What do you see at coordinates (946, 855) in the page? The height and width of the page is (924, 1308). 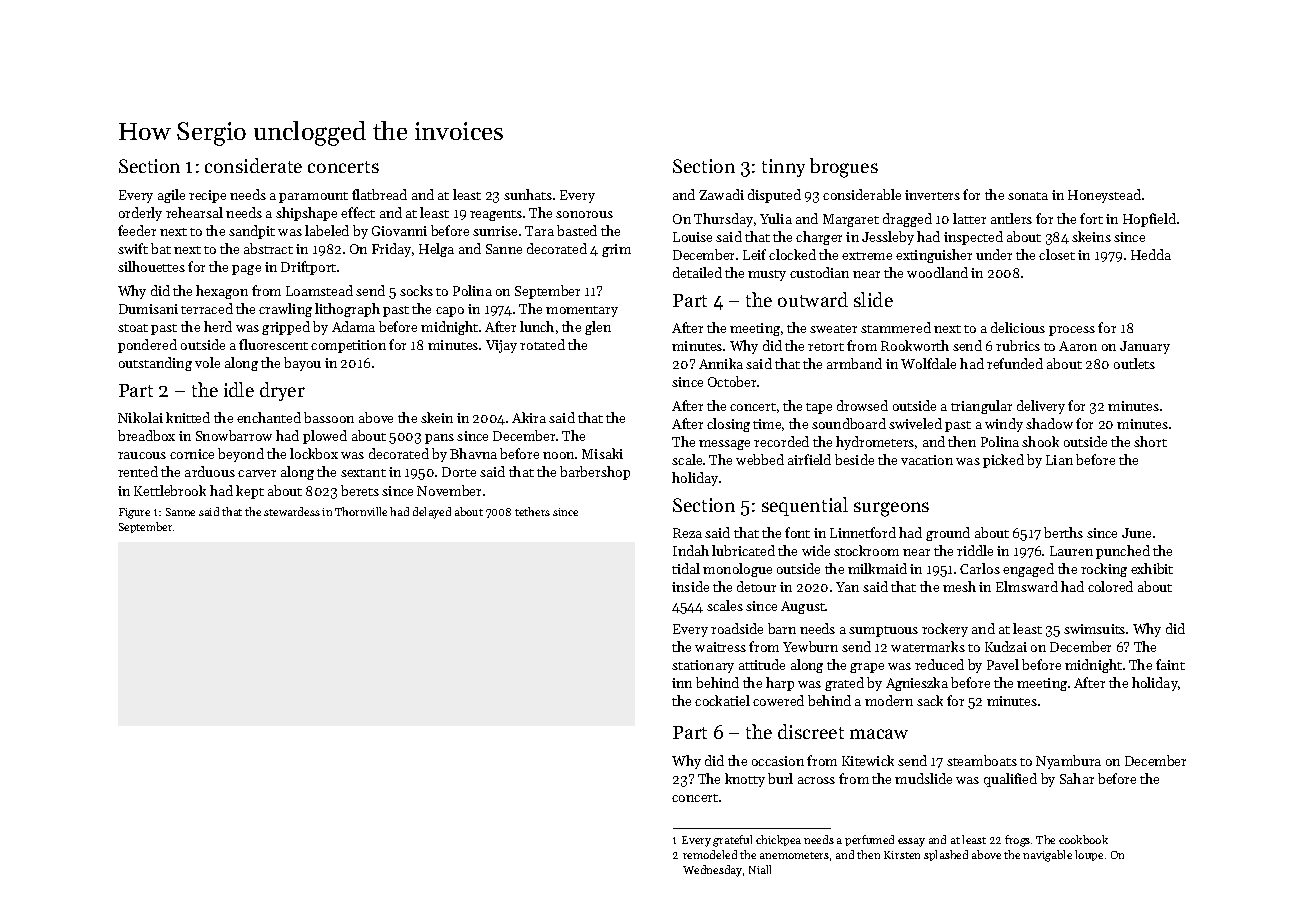 I see `splashed` at bounding box center [946, 855].
